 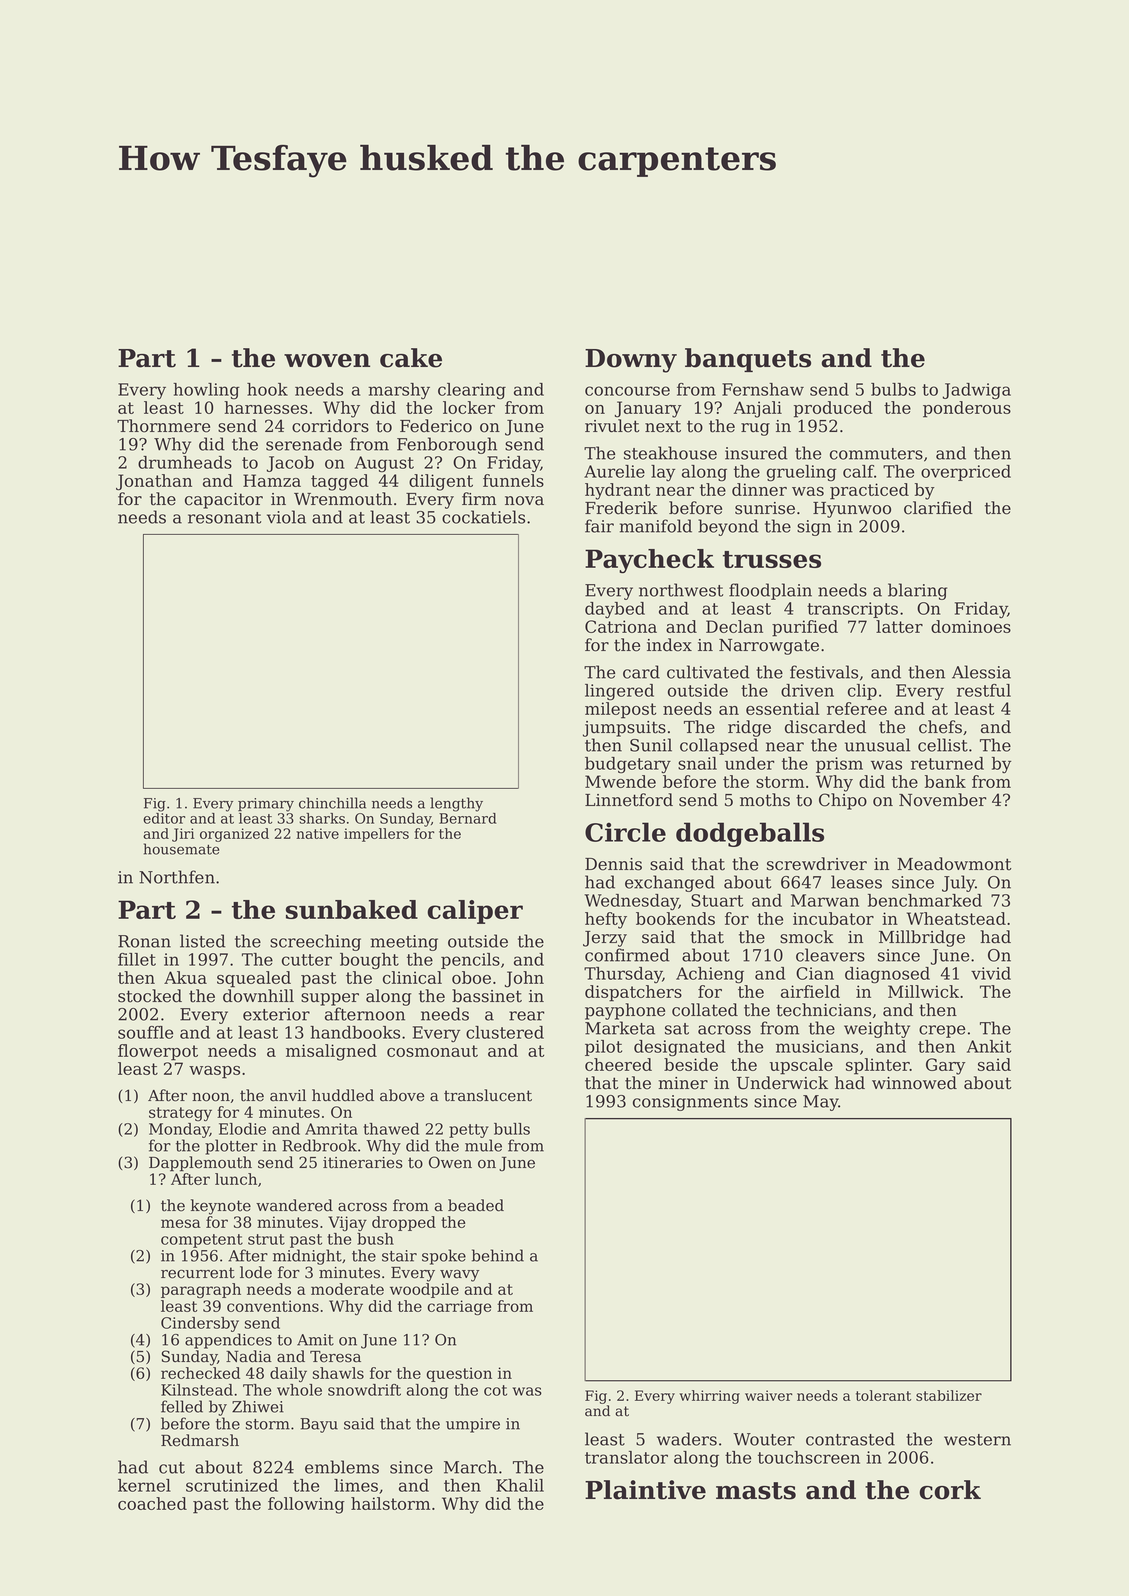 I want to click on bulbs, so click(x=893, y=389).
